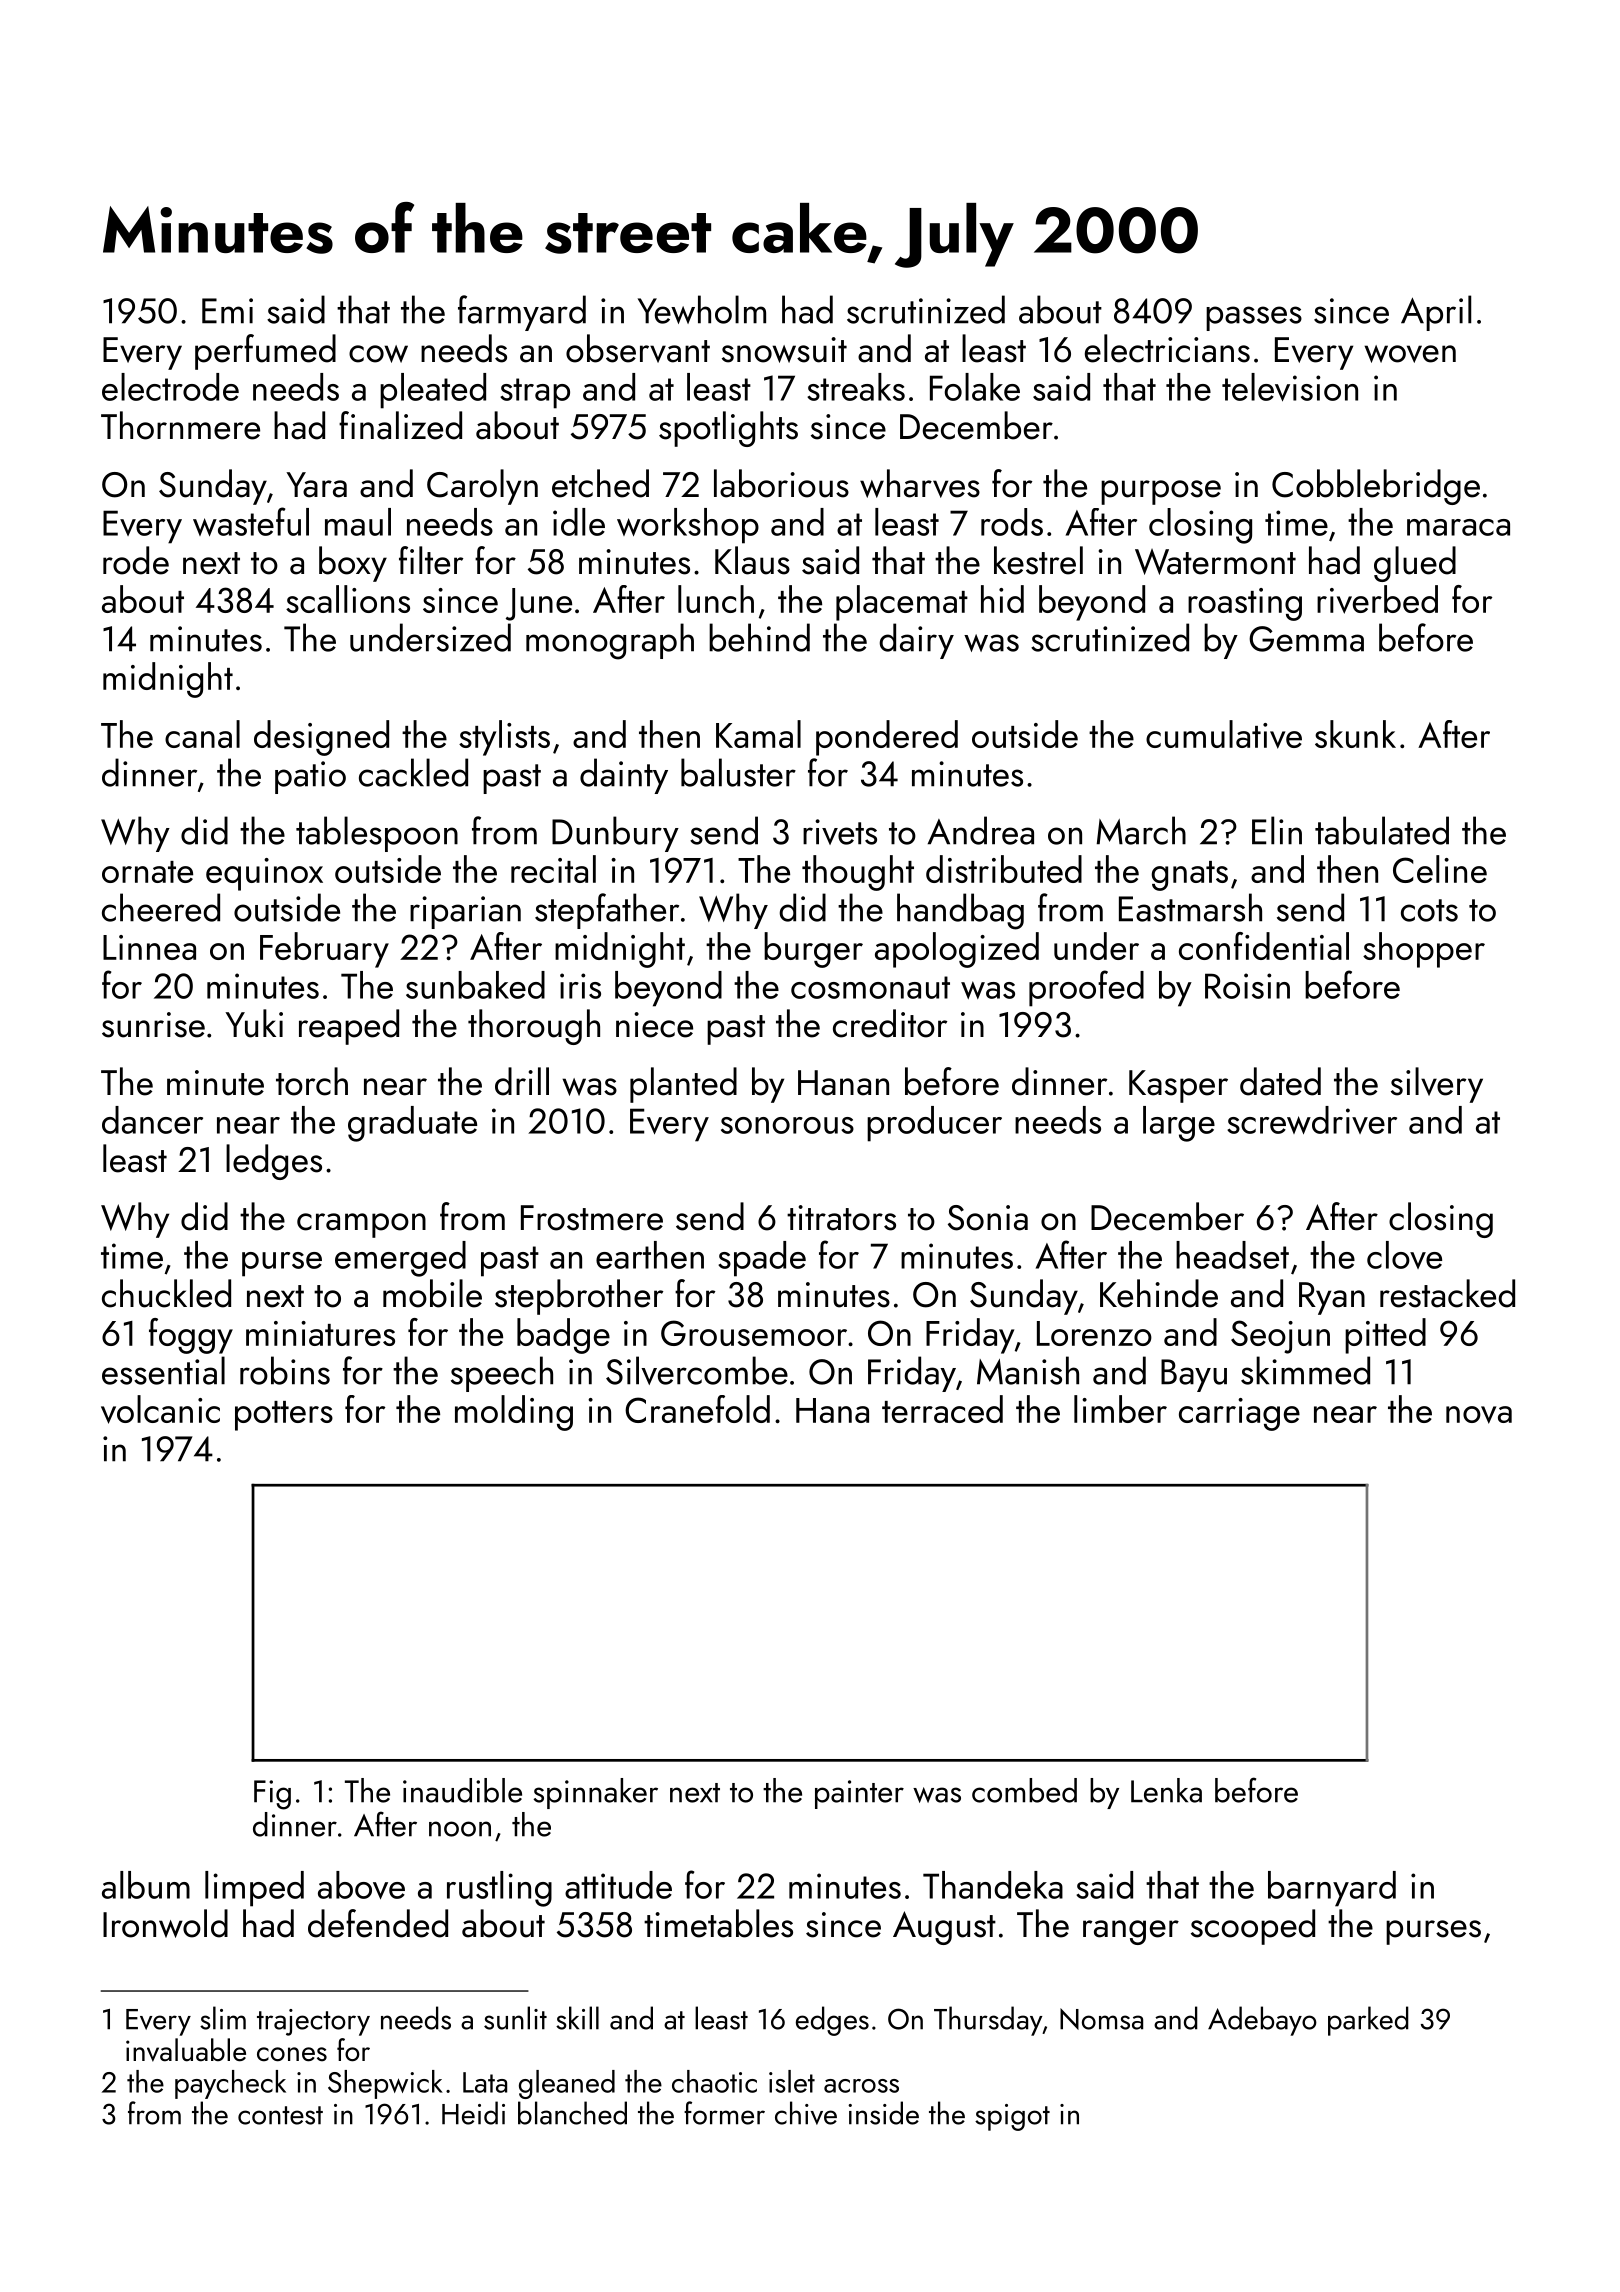 This screenshot has height=2292, width=1620. I want to click on pondered, so click(887, 738).
